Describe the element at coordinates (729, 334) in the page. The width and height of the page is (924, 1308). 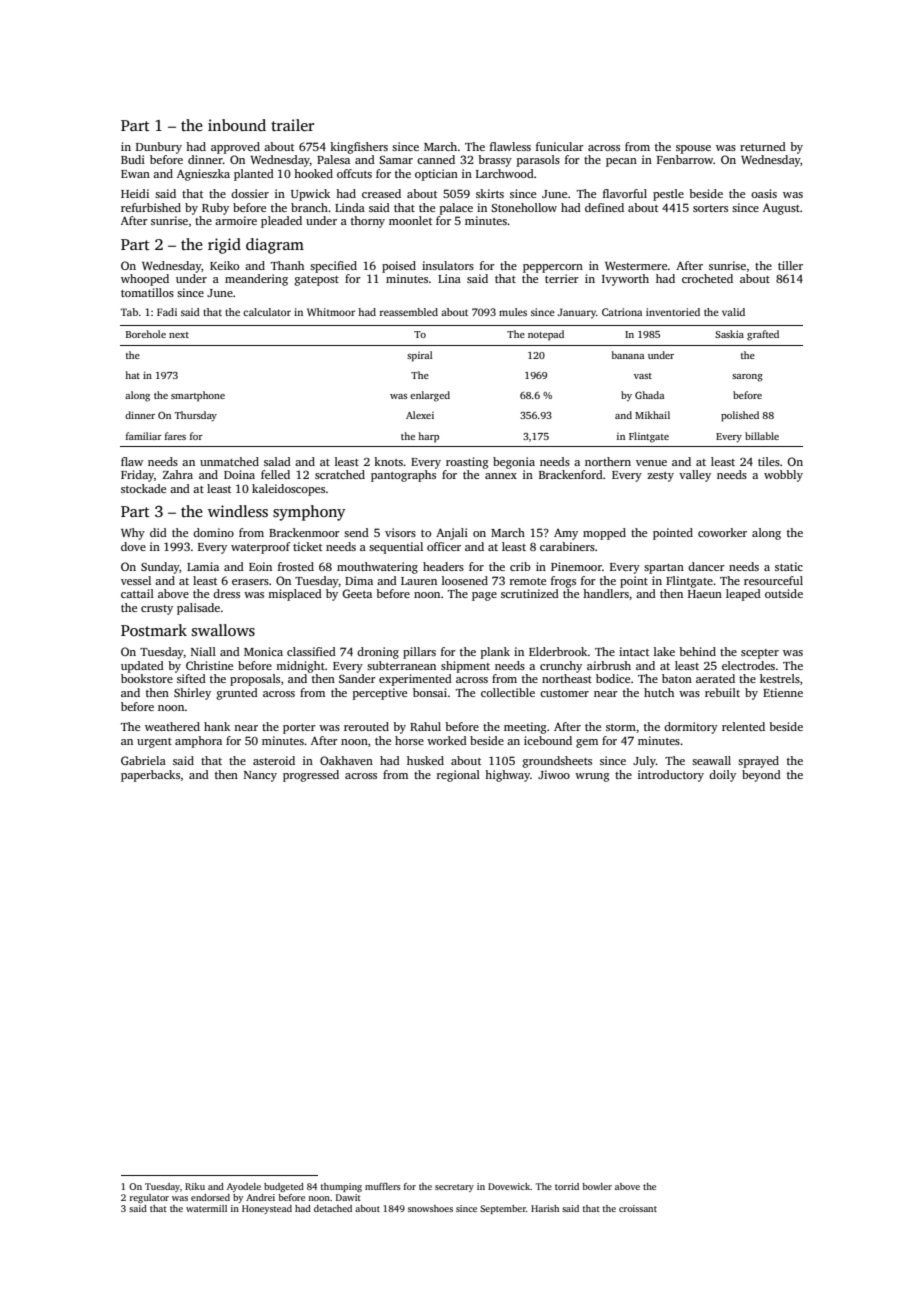
I see `Saskia` at that location.
